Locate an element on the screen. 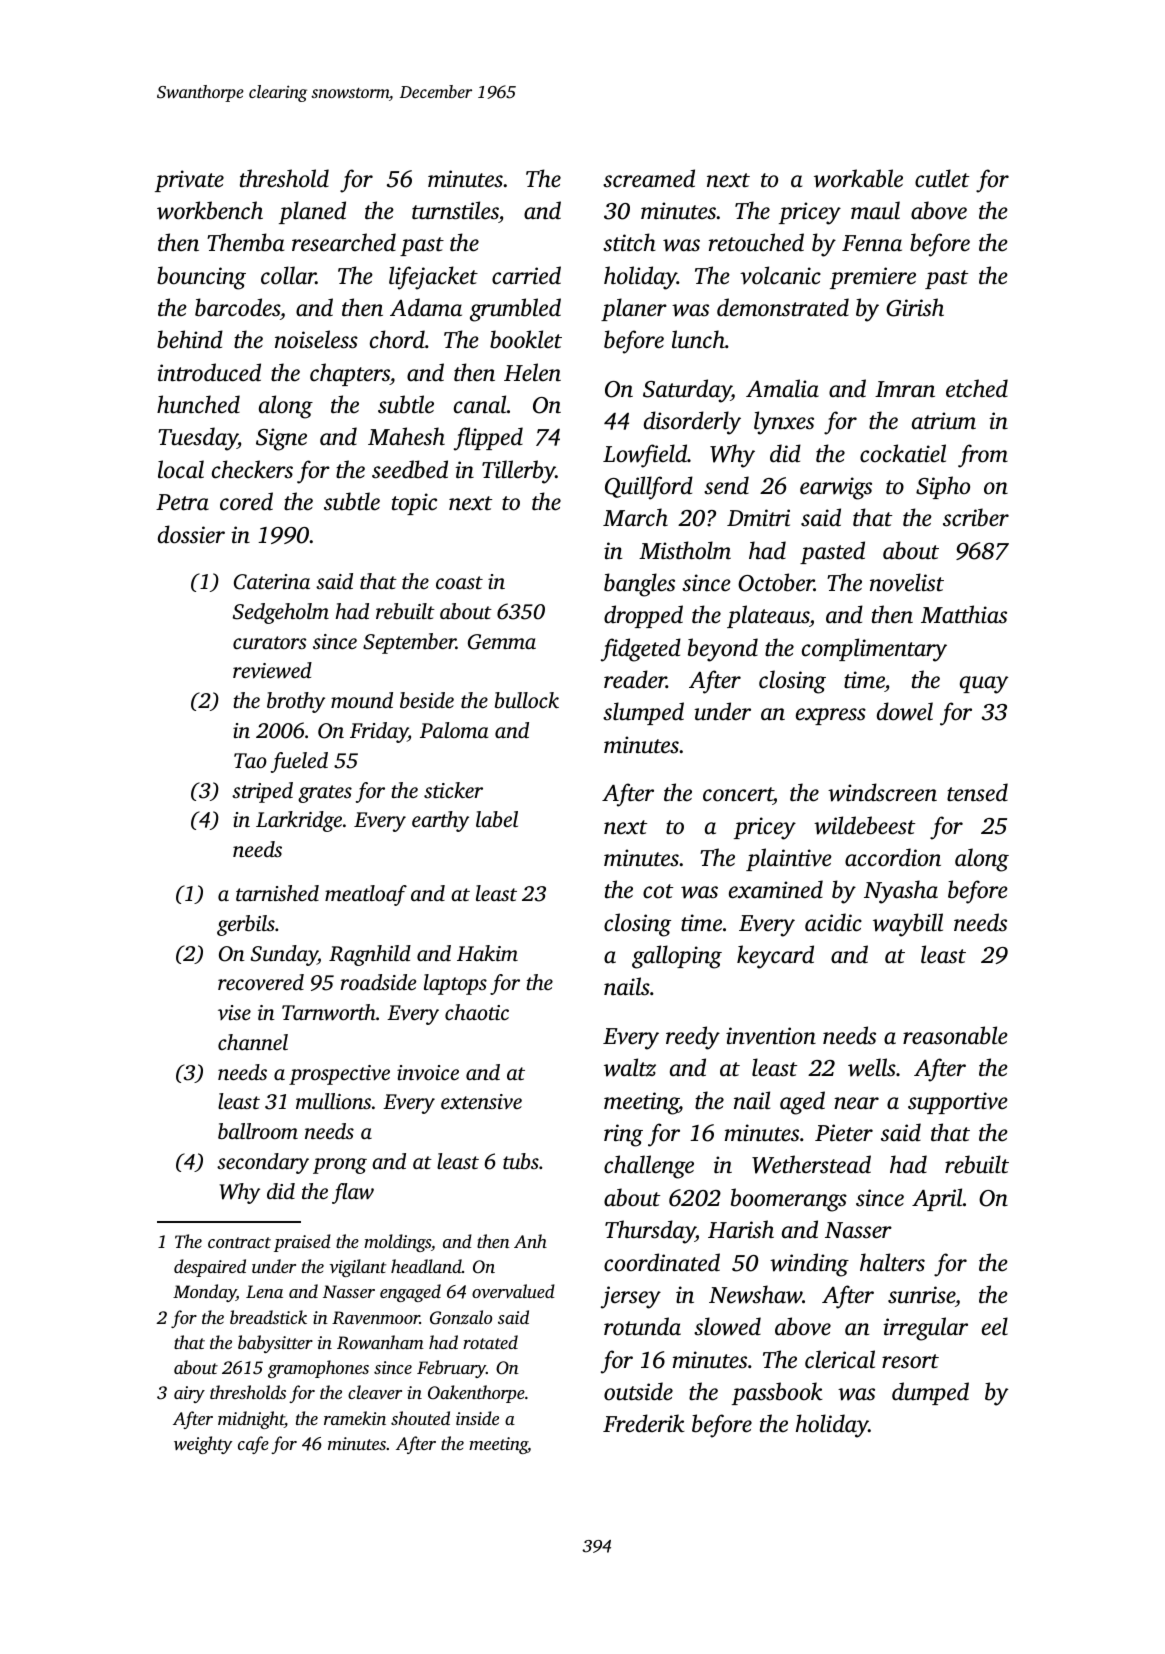 The height and width of the screenshot is (1654, 1165). noiseless is located at coordinates (316, 339).
